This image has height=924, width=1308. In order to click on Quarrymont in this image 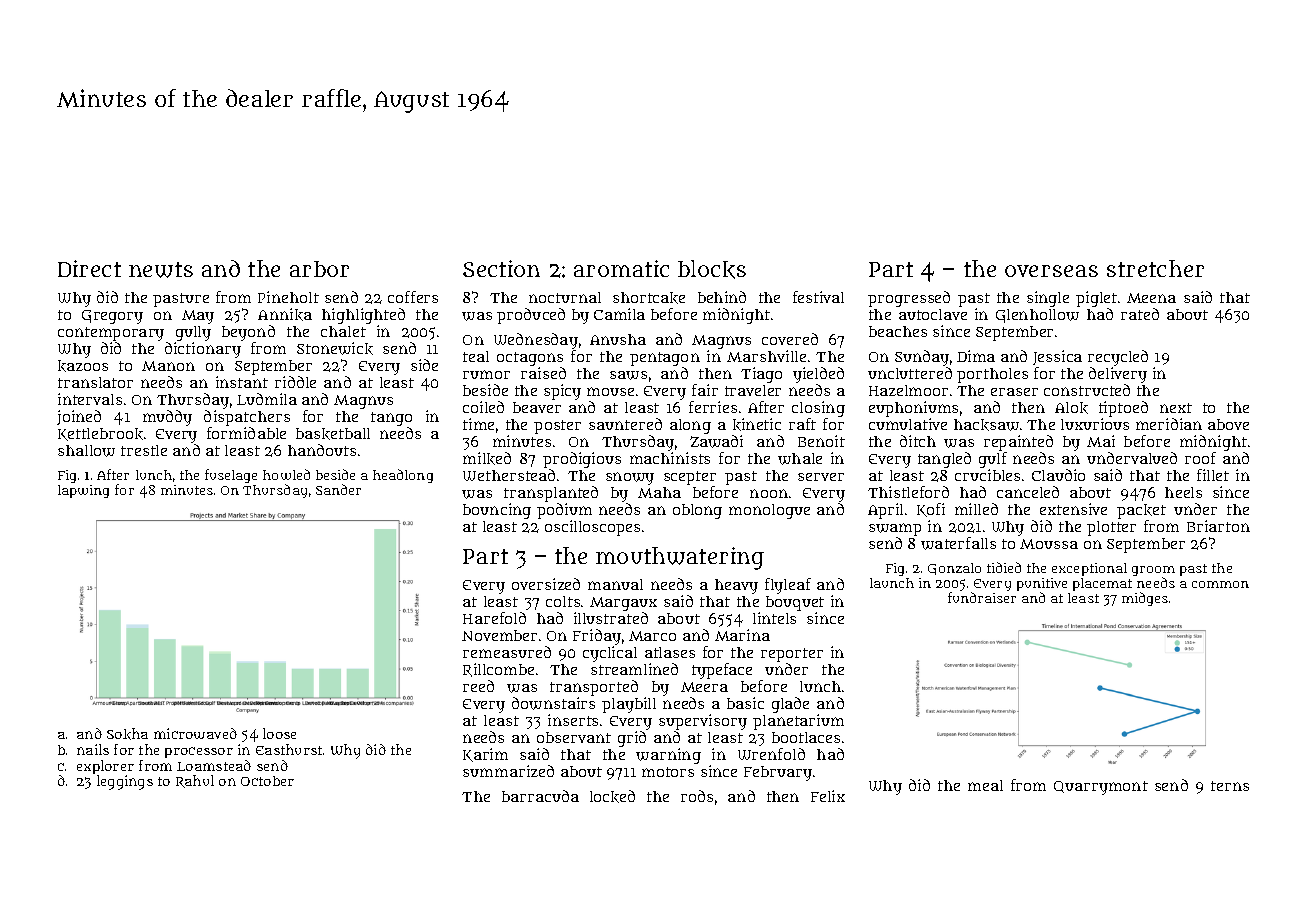, I will do `click(1101, 788)`.
